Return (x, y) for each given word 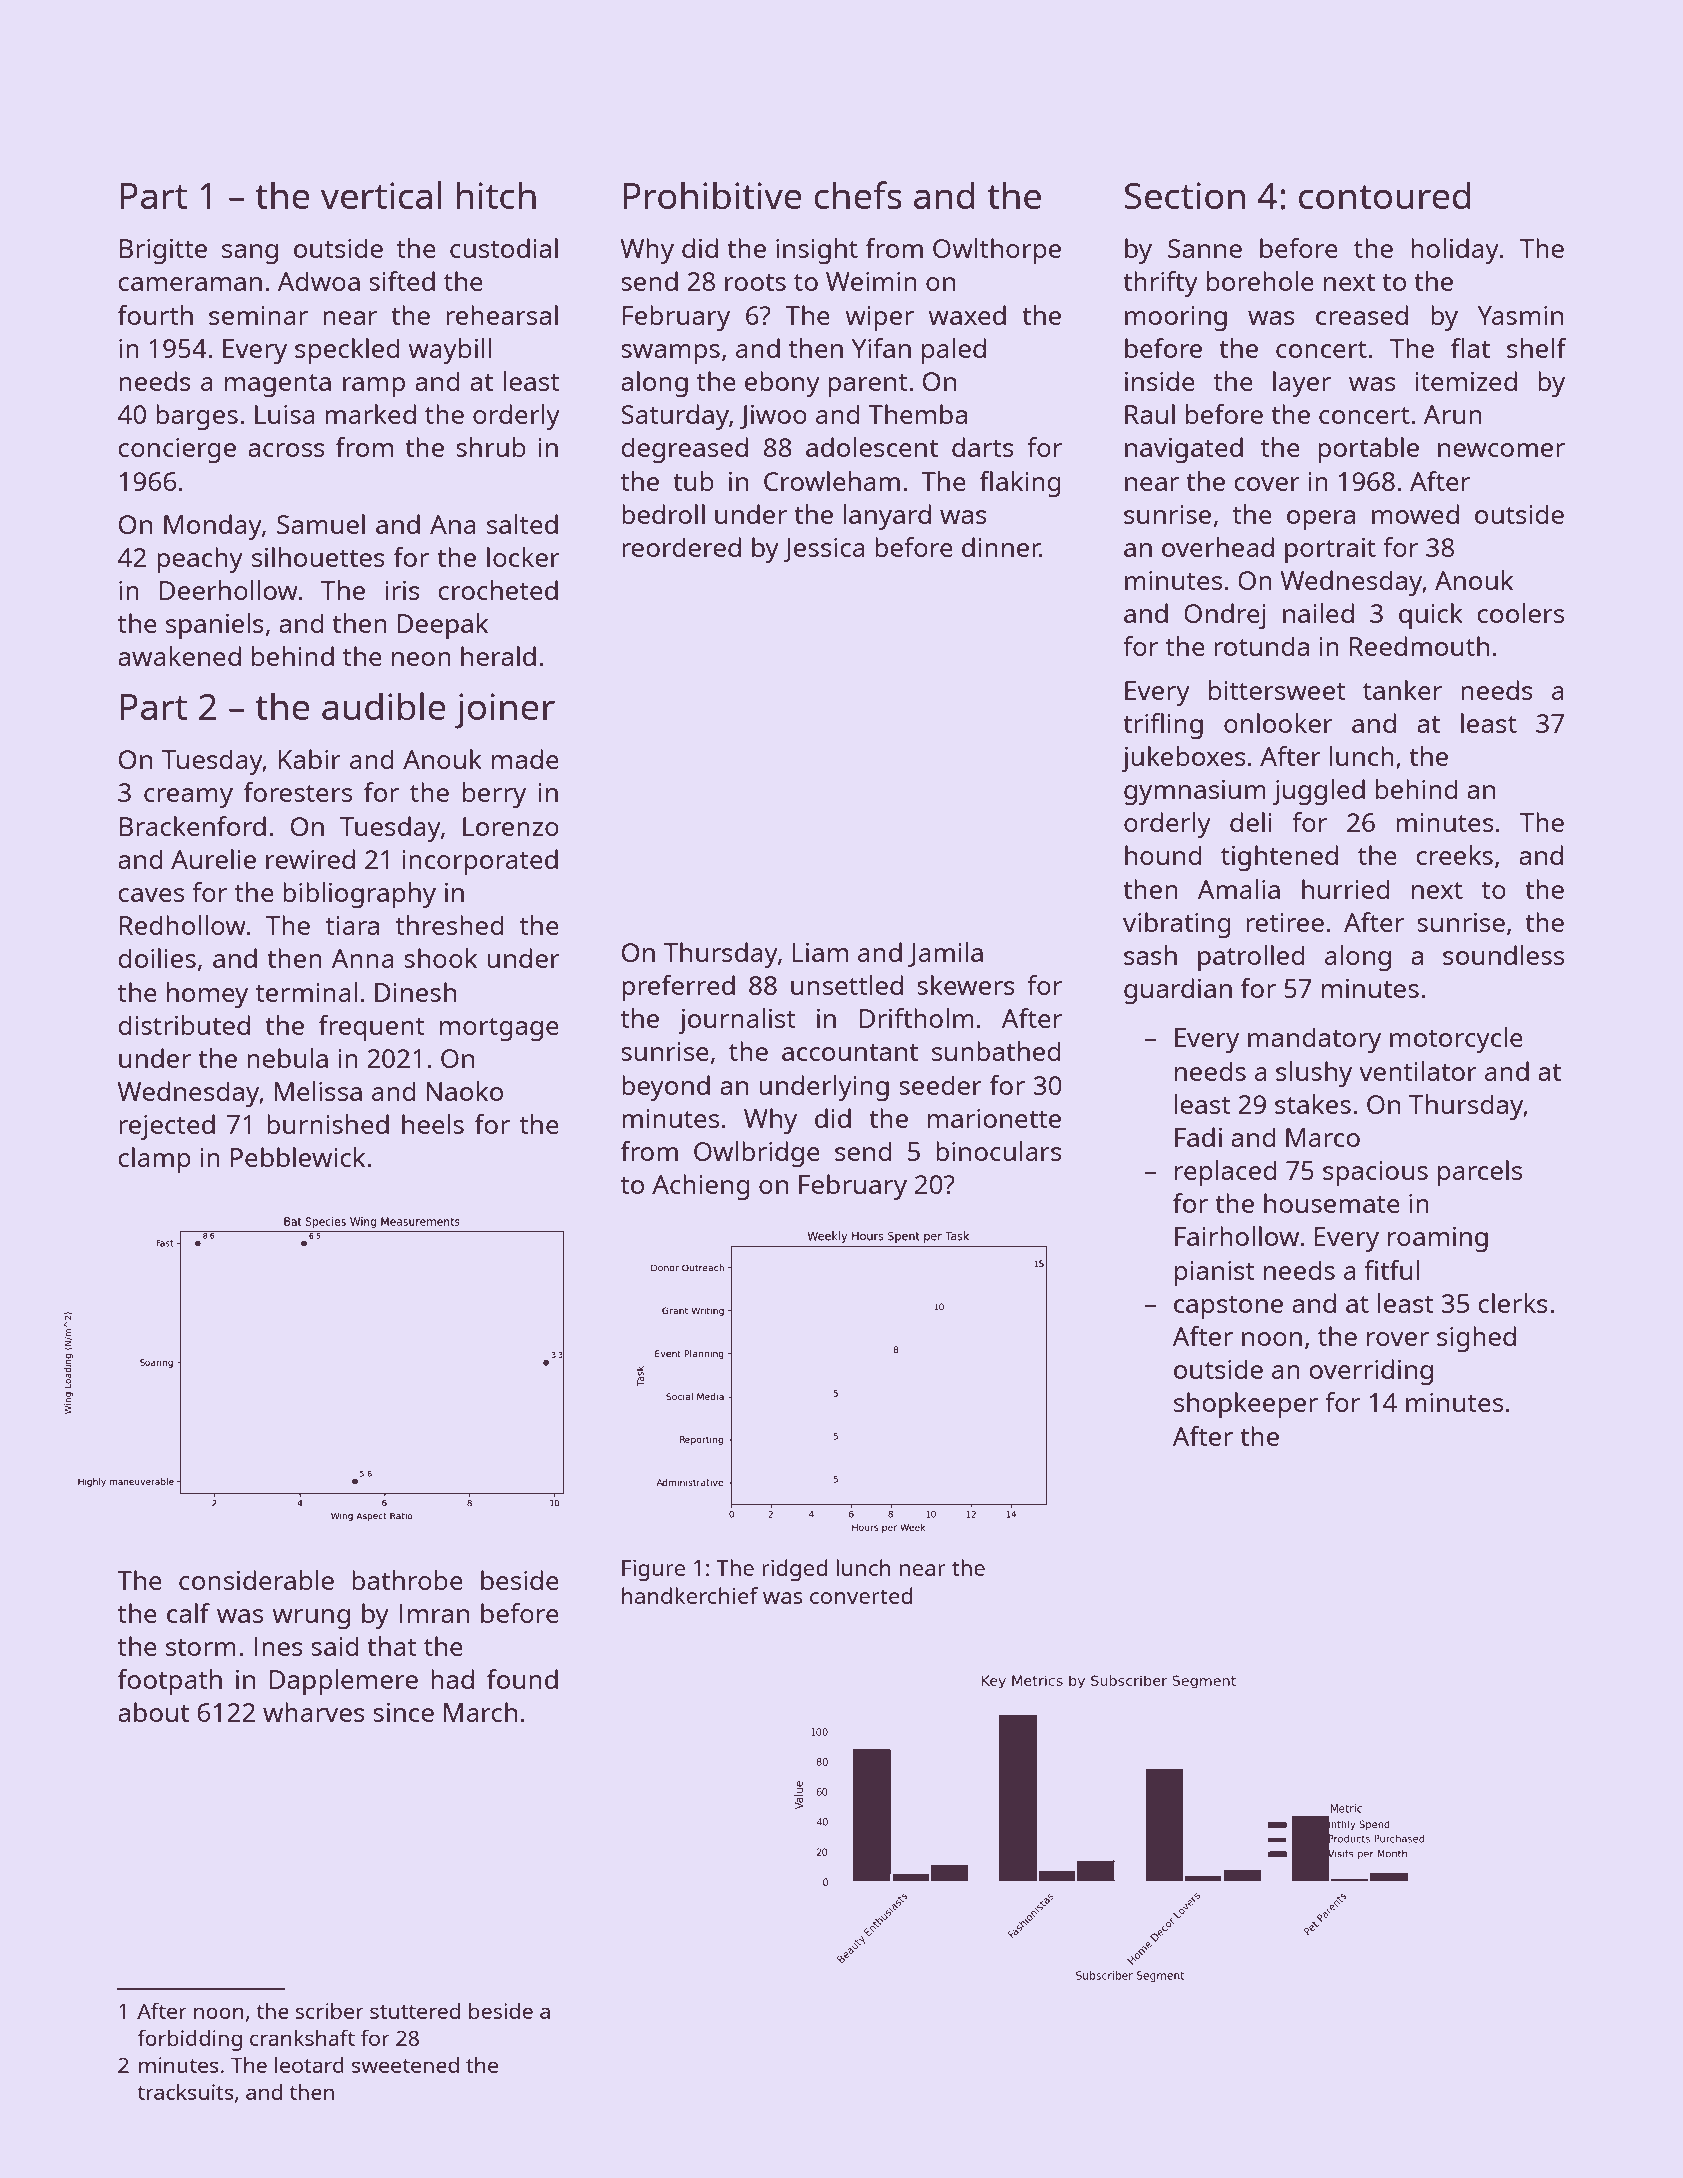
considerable (256, 1580)
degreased (684, 450)
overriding (1371, 1372)
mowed (1415, 514)
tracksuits (185, 2091)
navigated (1184, 450)
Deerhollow (229, 590)
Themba (917, 414)
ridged (794, 1570)
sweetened (405, 2065)
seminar (258, 315)
